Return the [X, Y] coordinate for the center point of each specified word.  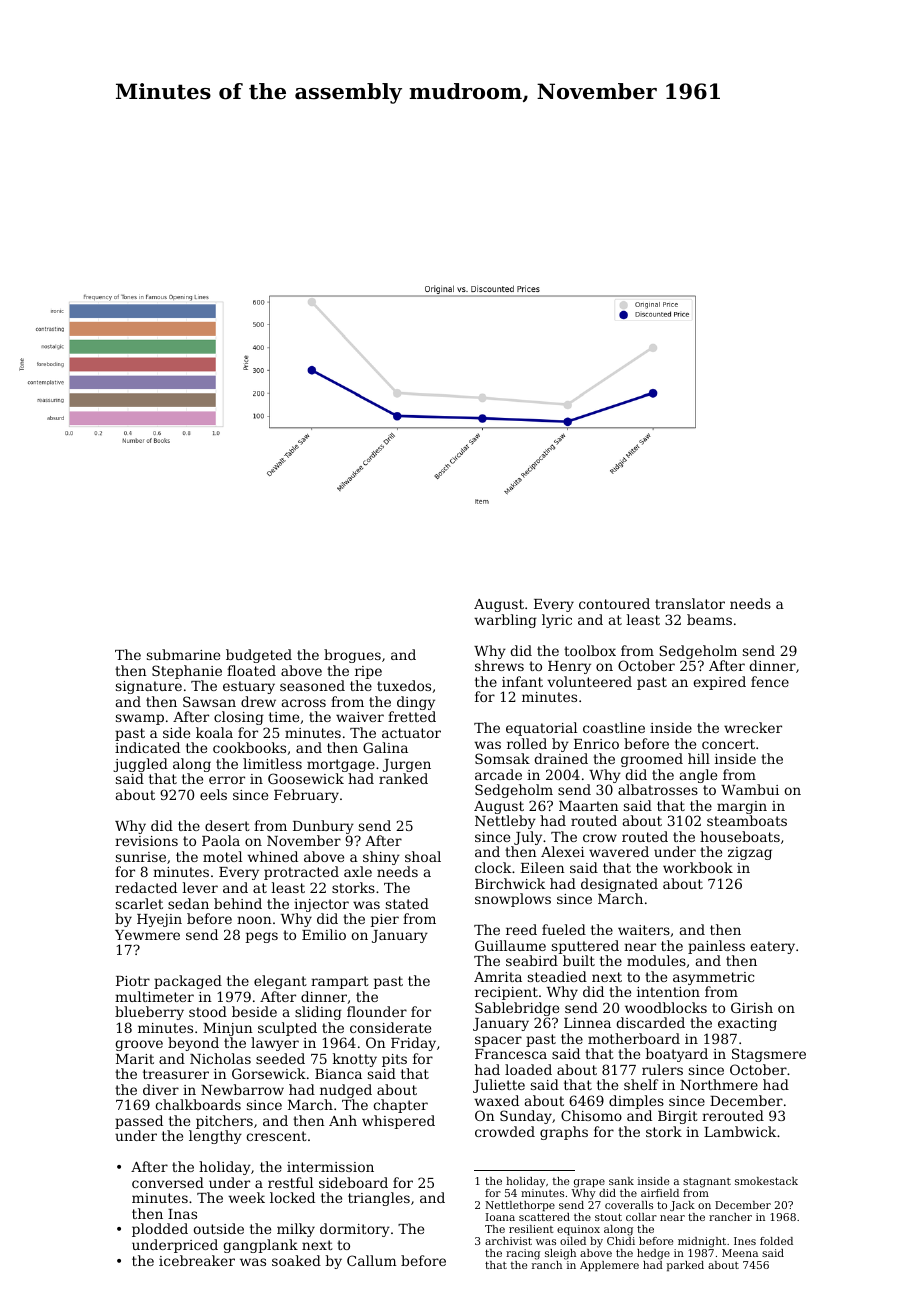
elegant [280, 982]
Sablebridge [517, 1009]
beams [709, 619]
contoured [614, 603]
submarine [183, 654]
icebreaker [197, 1260]
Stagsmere [769, 1055]
